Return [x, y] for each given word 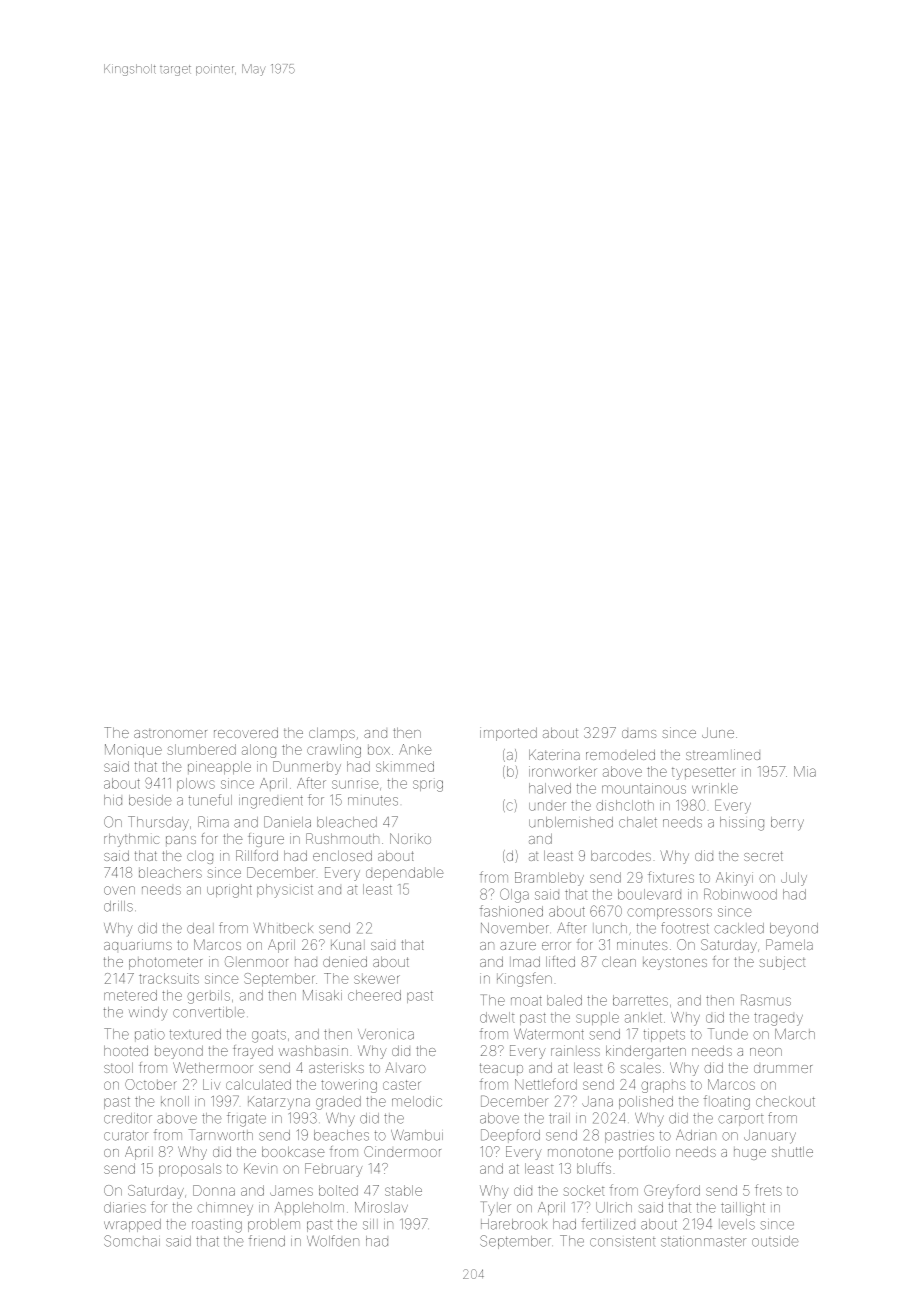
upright [229, 891]
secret [763, 856]
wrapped [132, 1225]
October [151, 1084]
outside [775, 1241]
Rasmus [766, 1000]
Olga [514, 895]
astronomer [170, 733]
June [718, 733]
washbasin [313, 1050]
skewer [377, 978]
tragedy [778, 1019]
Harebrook [514, 1224]
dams [639, 734]
